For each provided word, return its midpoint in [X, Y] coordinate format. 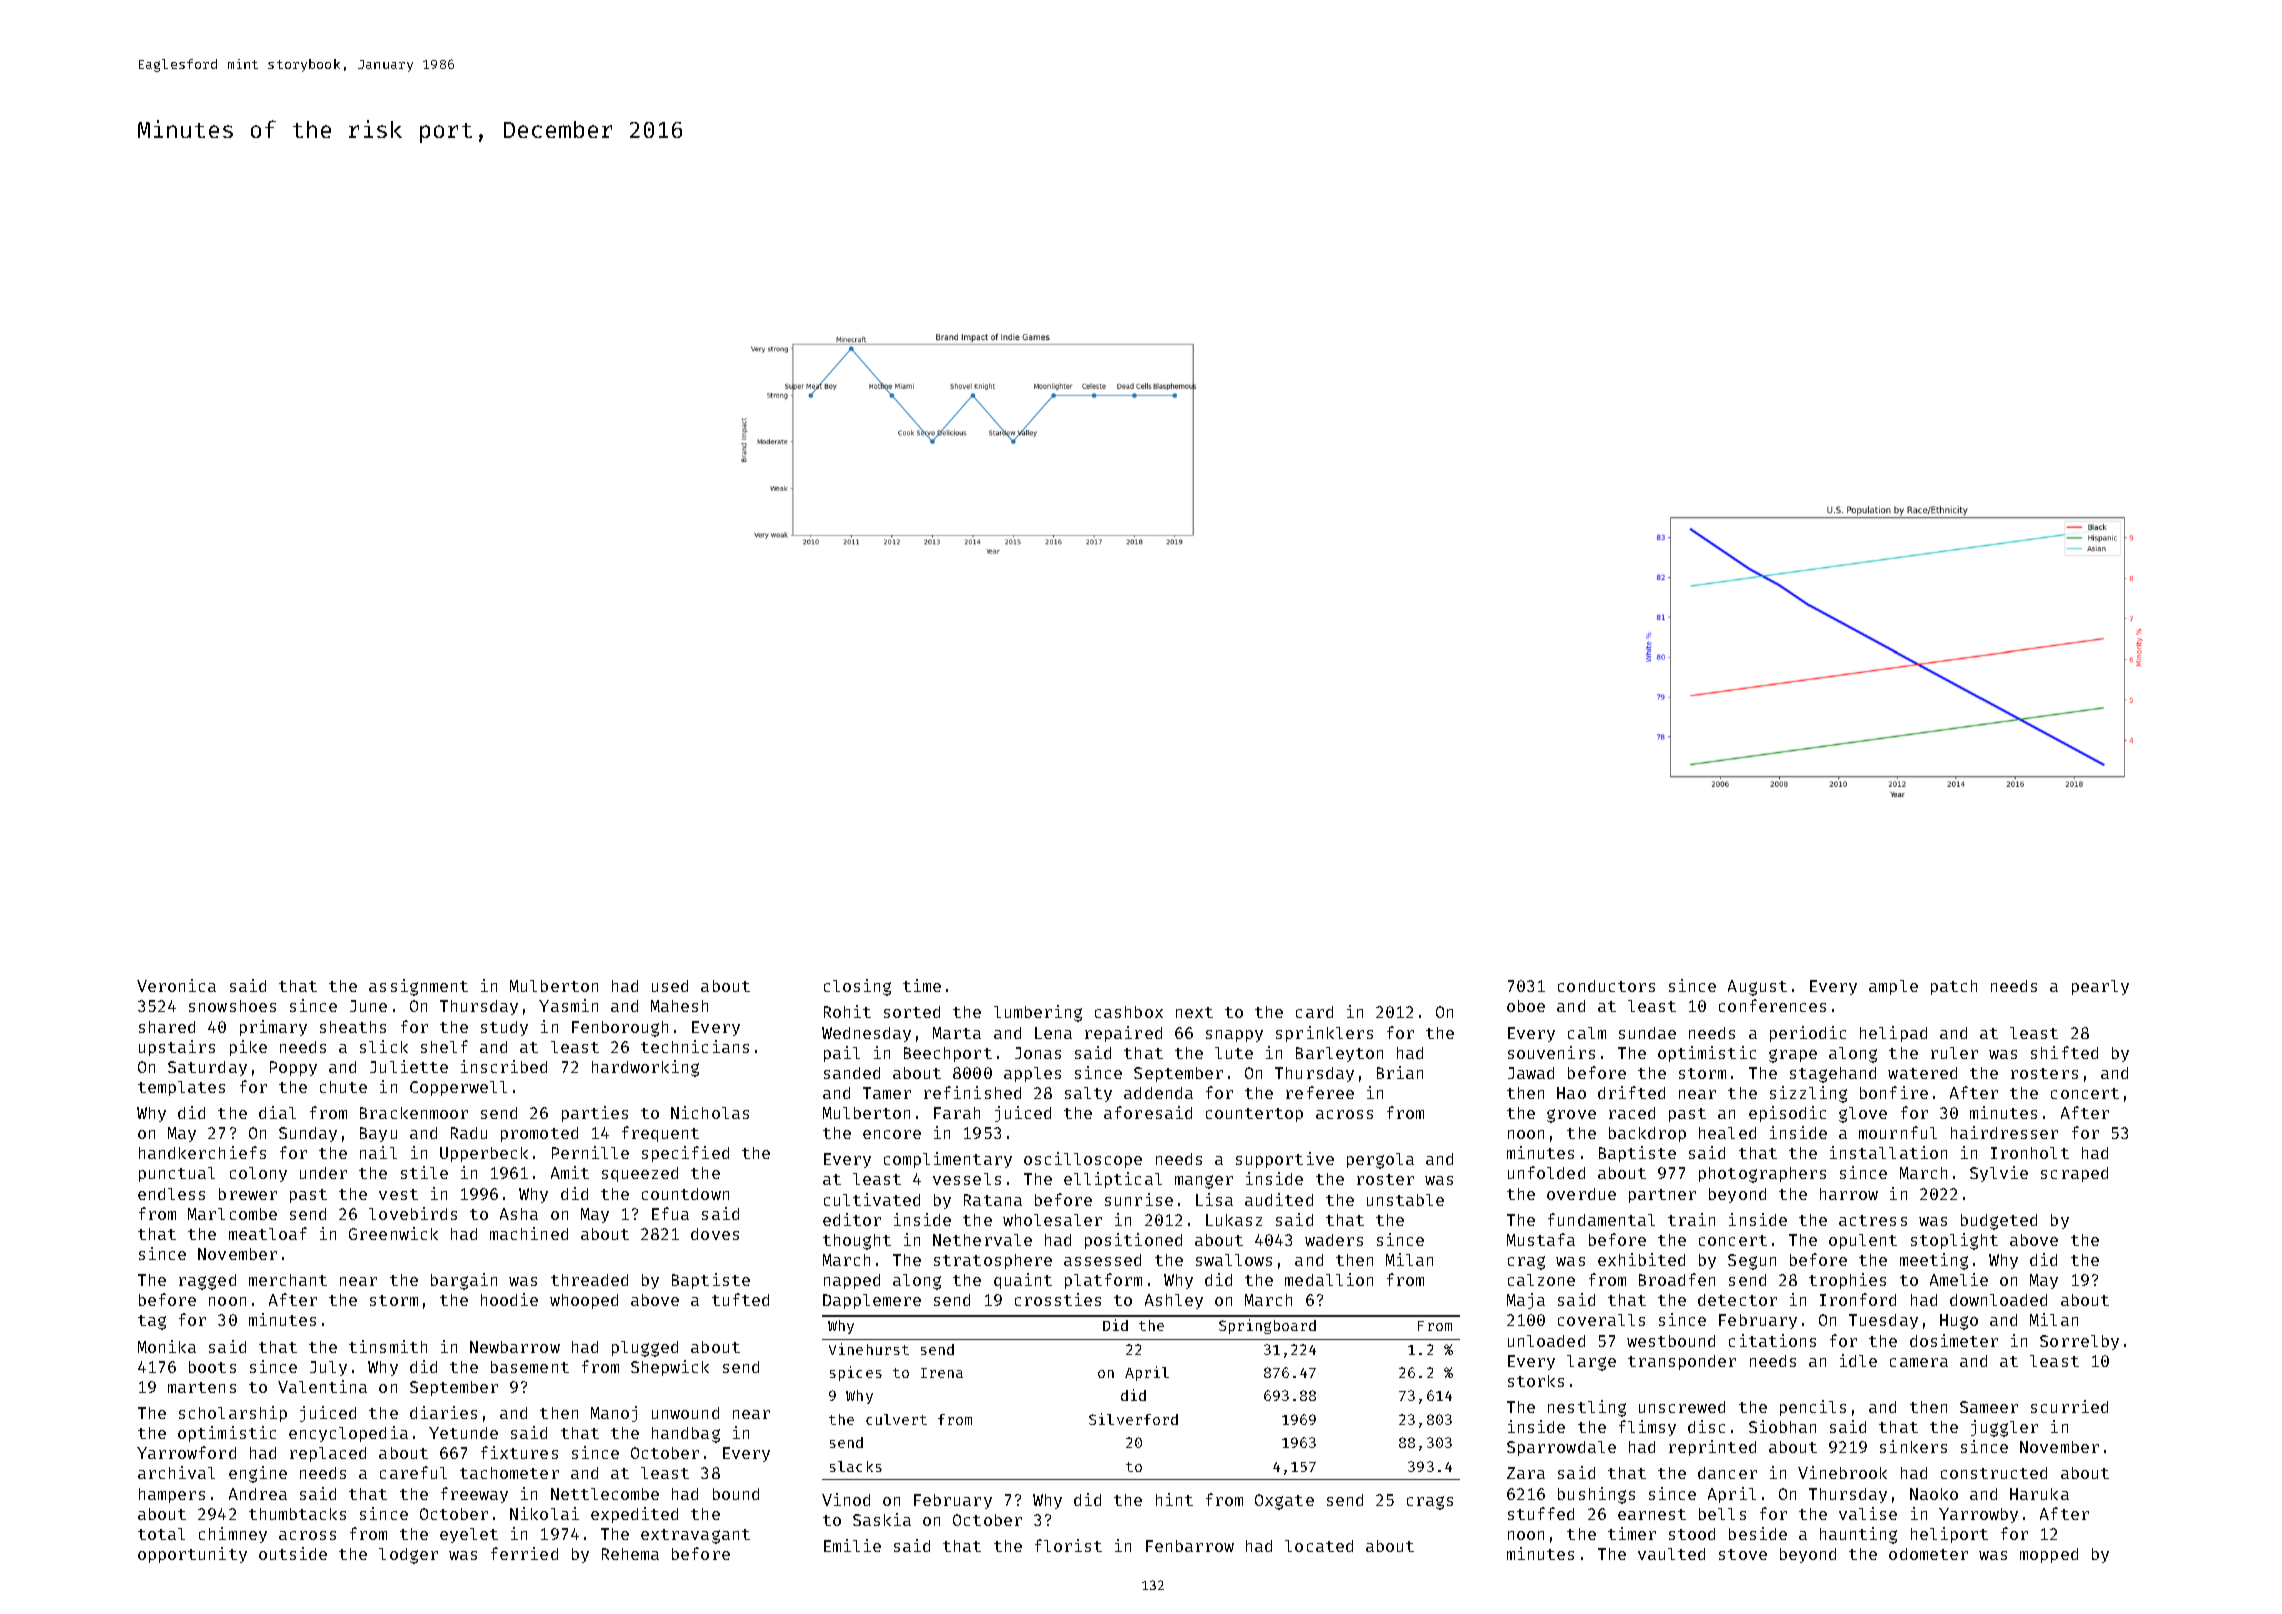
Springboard [1267, 1326]
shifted [2064, 1052]
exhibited [1641, 1259]
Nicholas [710, 1112]
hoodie [509, 1299]
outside [293, 1553]
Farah [957, 1113]
